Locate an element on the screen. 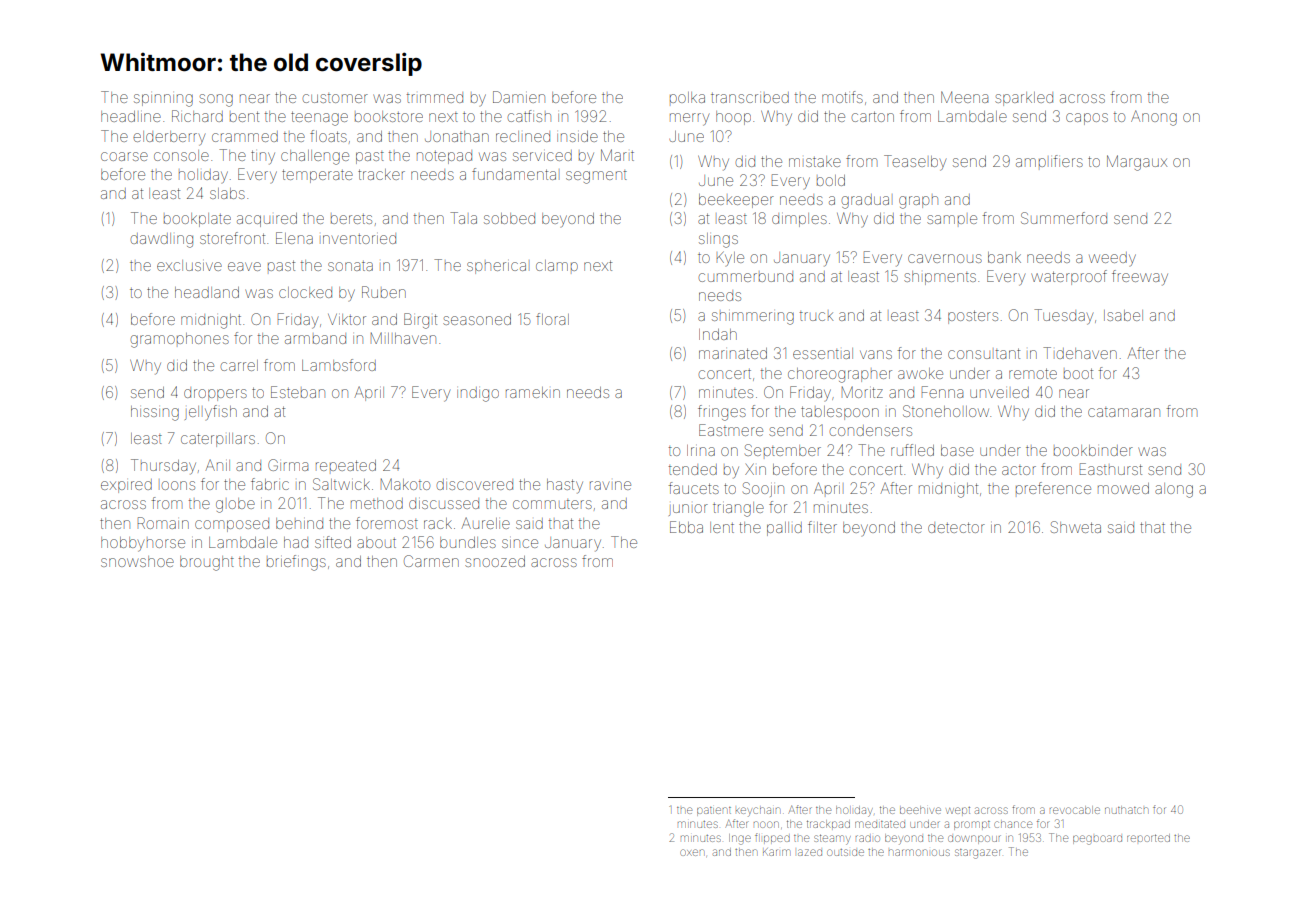 The height and width of the screenshot is (924, 1308). indigo is located at coordinates (478, 394).
